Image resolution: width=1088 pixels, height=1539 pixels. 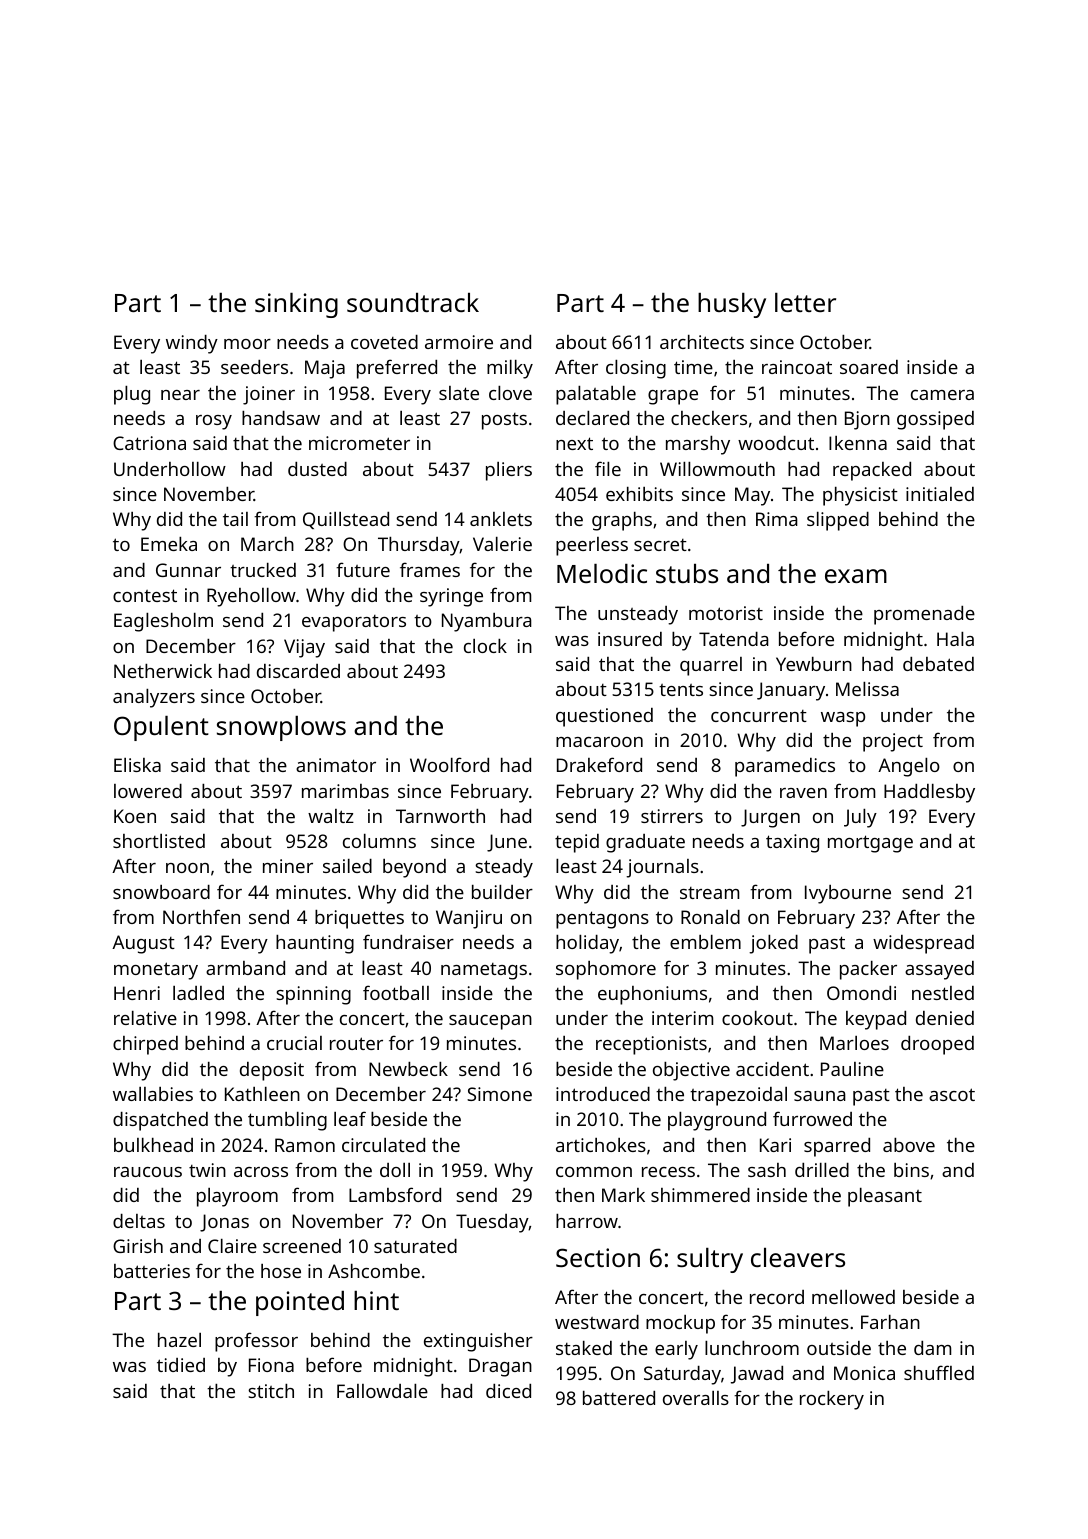 What do you see at coordinates (619, 1398) in the page?
I see `battered` at bounding box center [619, 1398].
